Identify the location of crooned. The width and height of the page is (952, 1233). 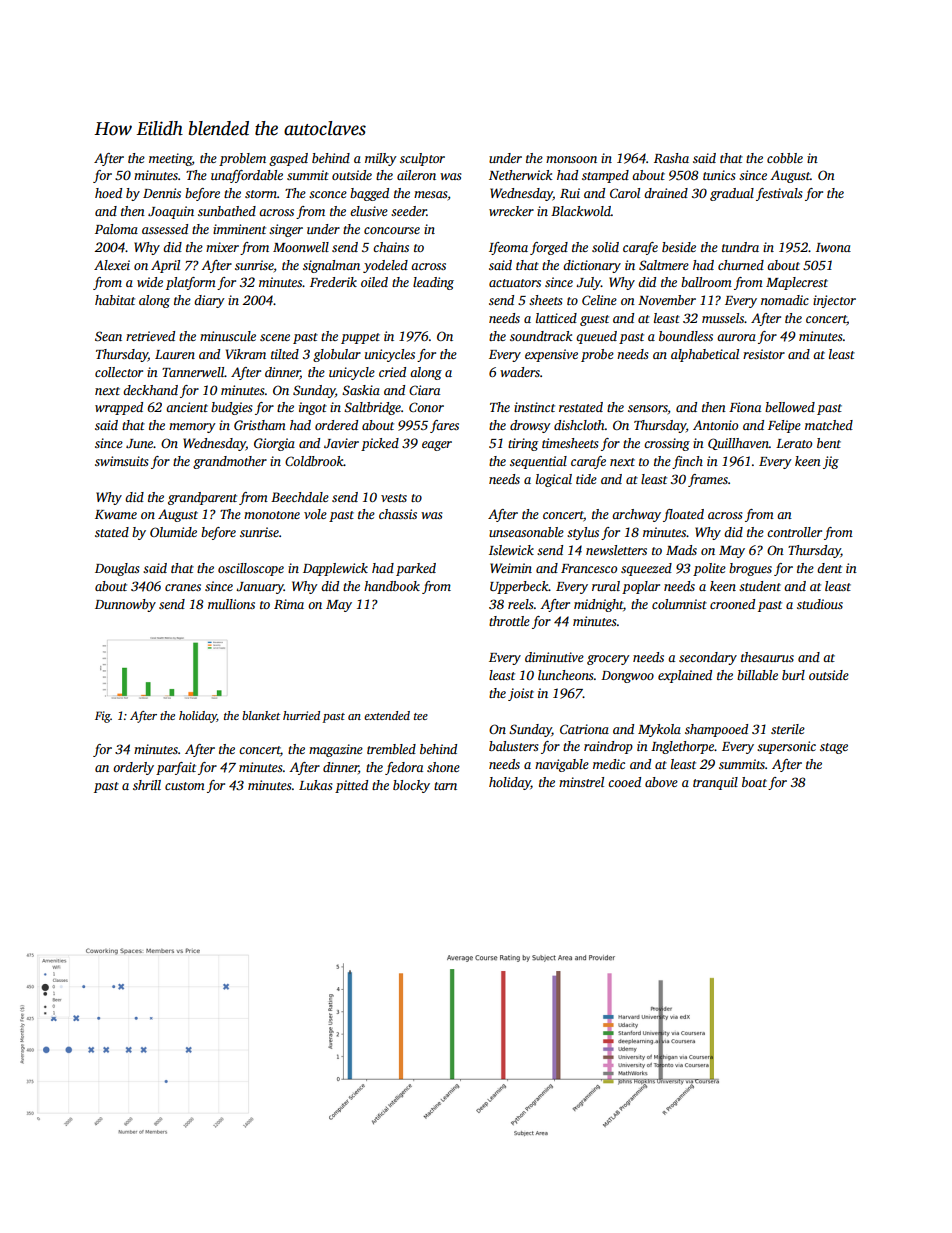
(732, 604).
